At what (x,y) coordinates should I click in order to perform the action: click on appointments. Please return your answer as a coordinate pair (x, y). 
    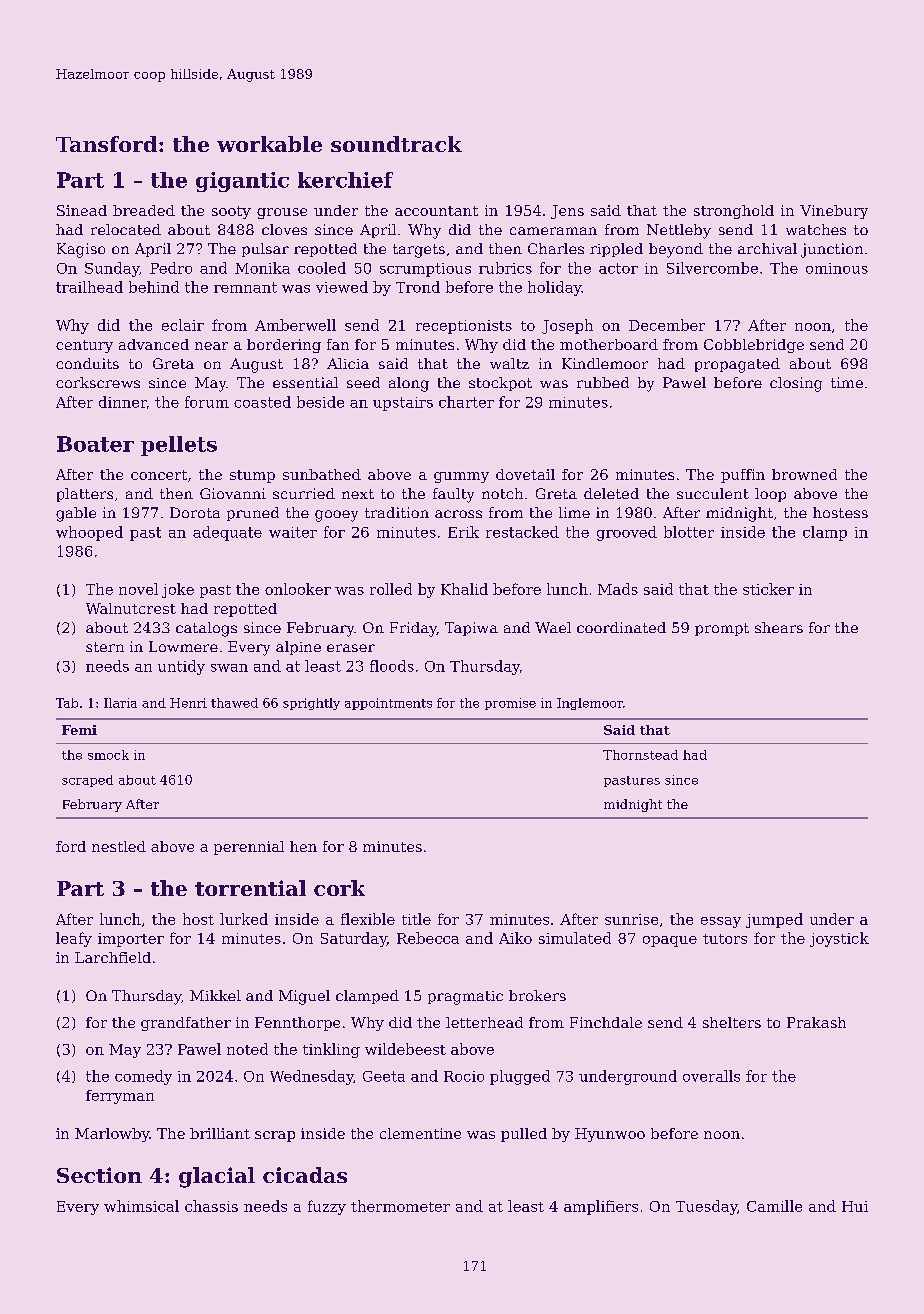
    Looking at the image, I should click on (388, 704).
